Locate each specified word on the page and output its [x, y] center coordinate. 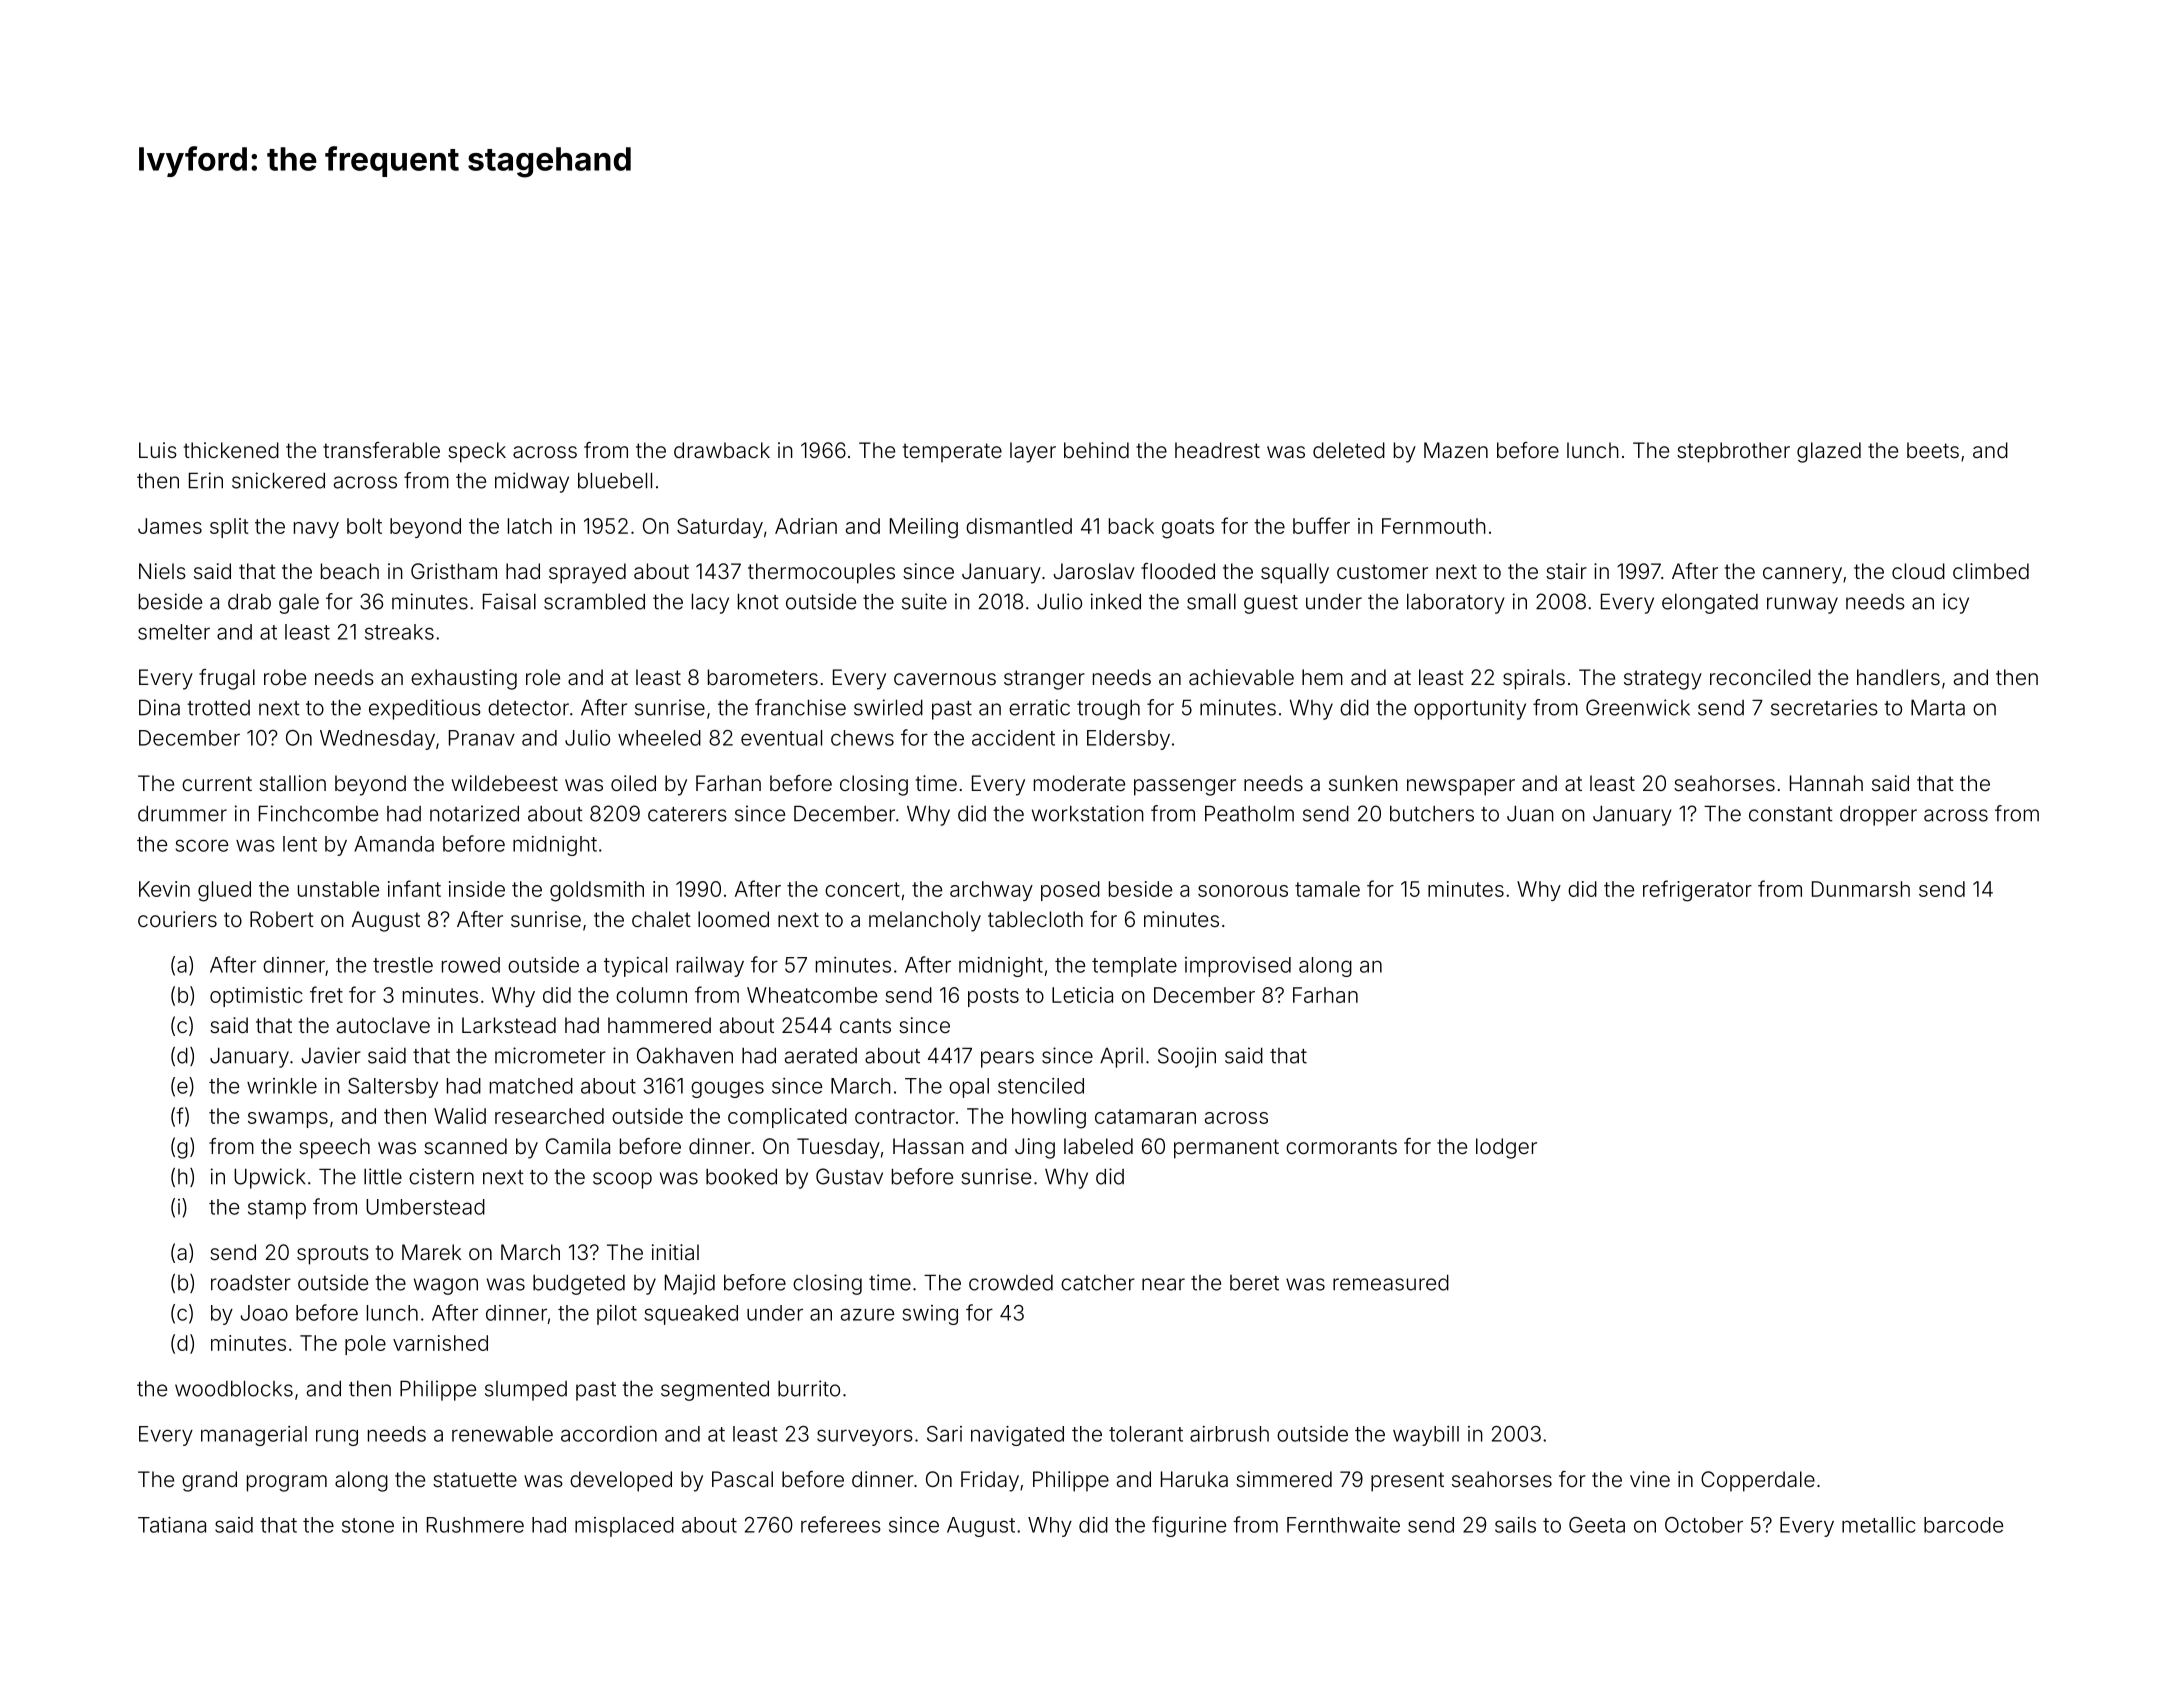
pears [1007, 1059]
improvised [1238, 967]
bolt [364, 526]
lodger [1506, 1148]
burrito [809, 1388]
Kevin [164, 889]
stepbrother [1733, 452]
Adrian [806, 526]
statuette [475, 1480]
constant [1791, 814]
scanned [465, 1146]
